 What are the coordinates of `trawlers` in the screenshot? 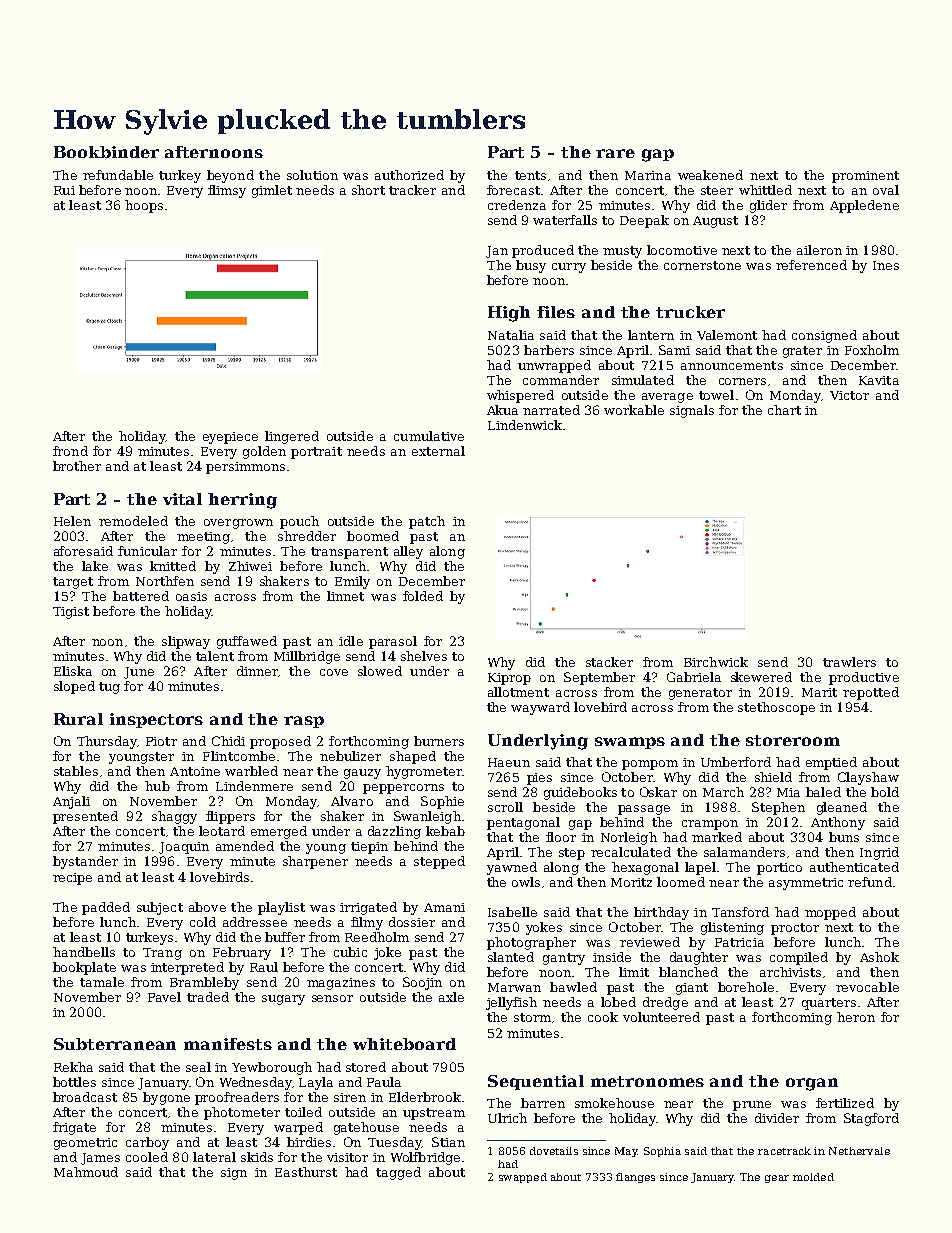 It's located at (849, 662).
